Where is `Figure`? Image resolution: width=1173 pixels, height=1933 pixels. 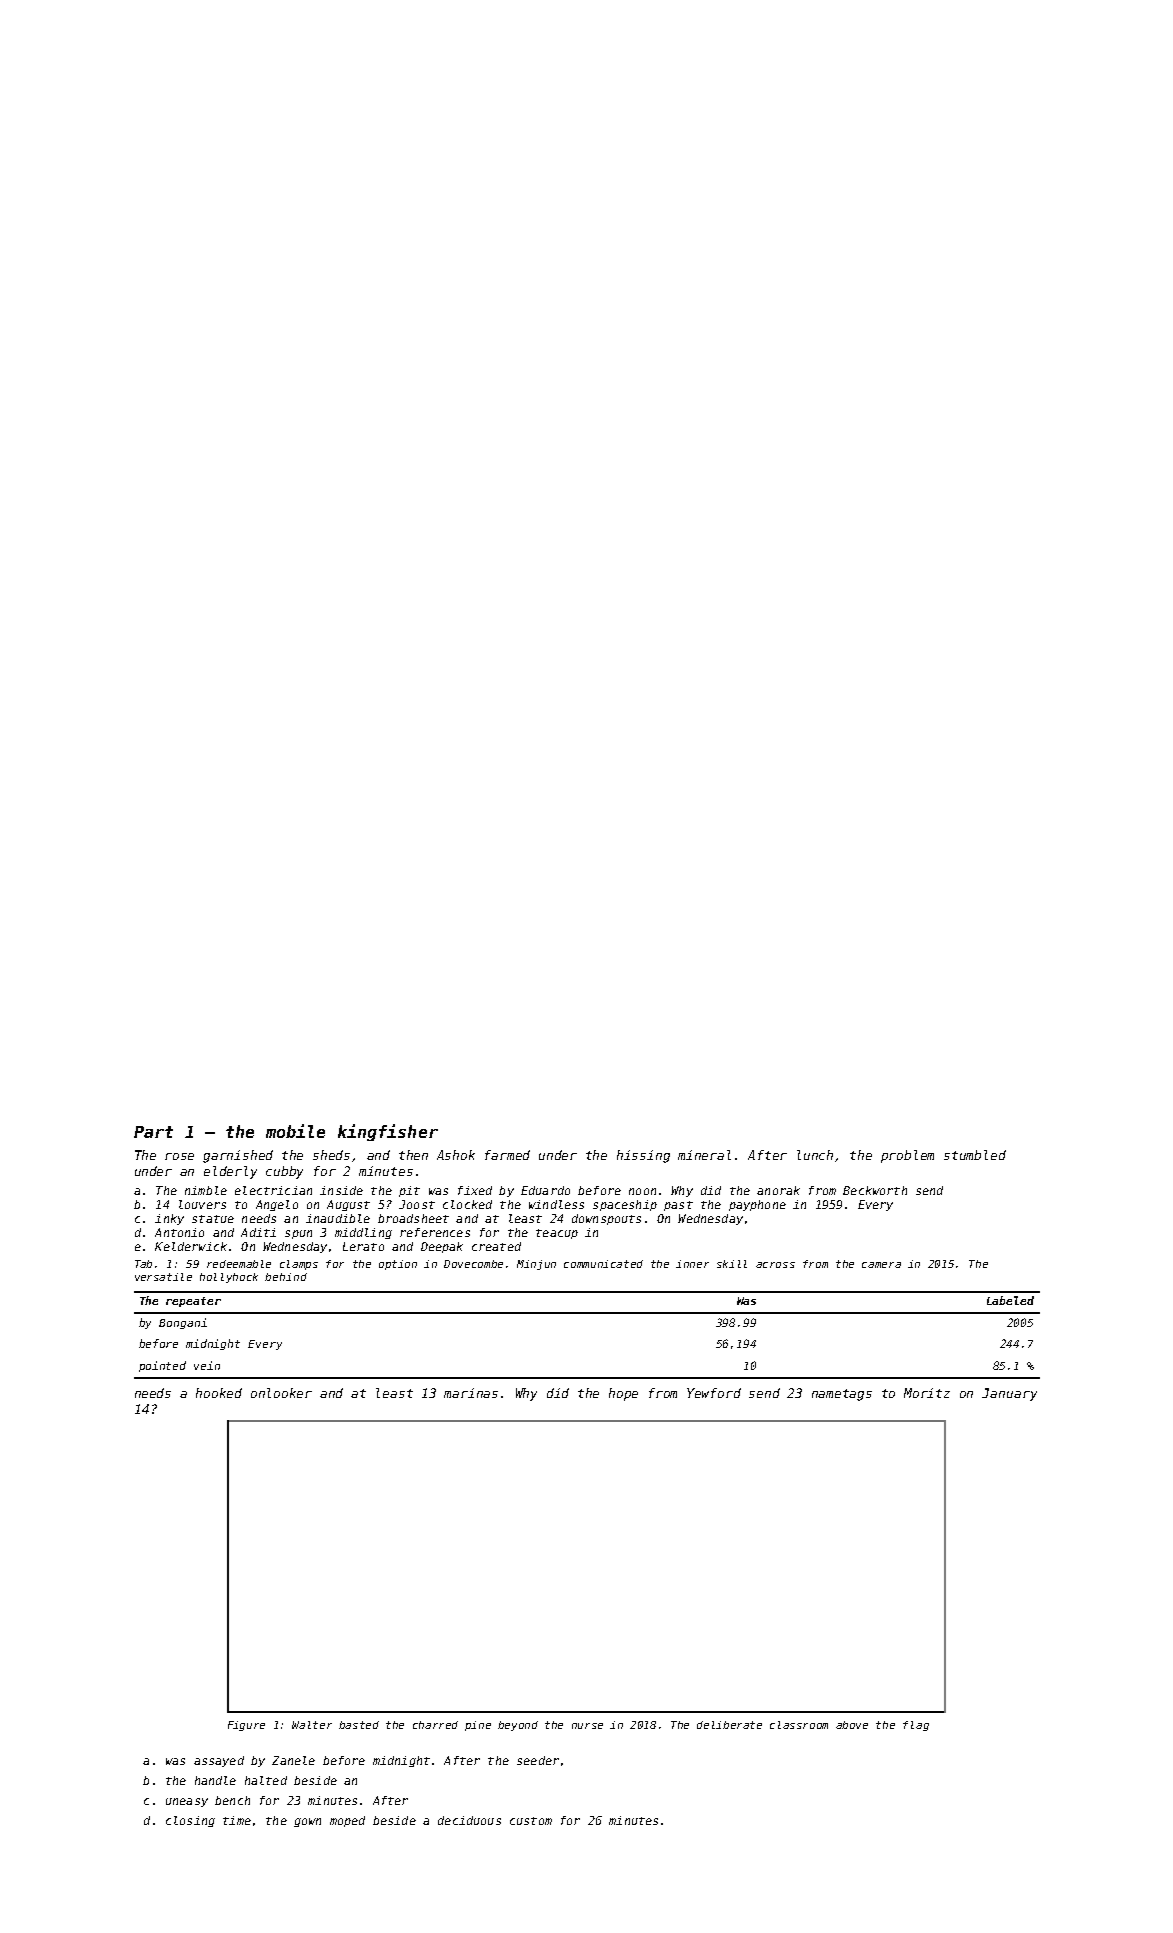 Figure is located at coordinates (246, 1726).
